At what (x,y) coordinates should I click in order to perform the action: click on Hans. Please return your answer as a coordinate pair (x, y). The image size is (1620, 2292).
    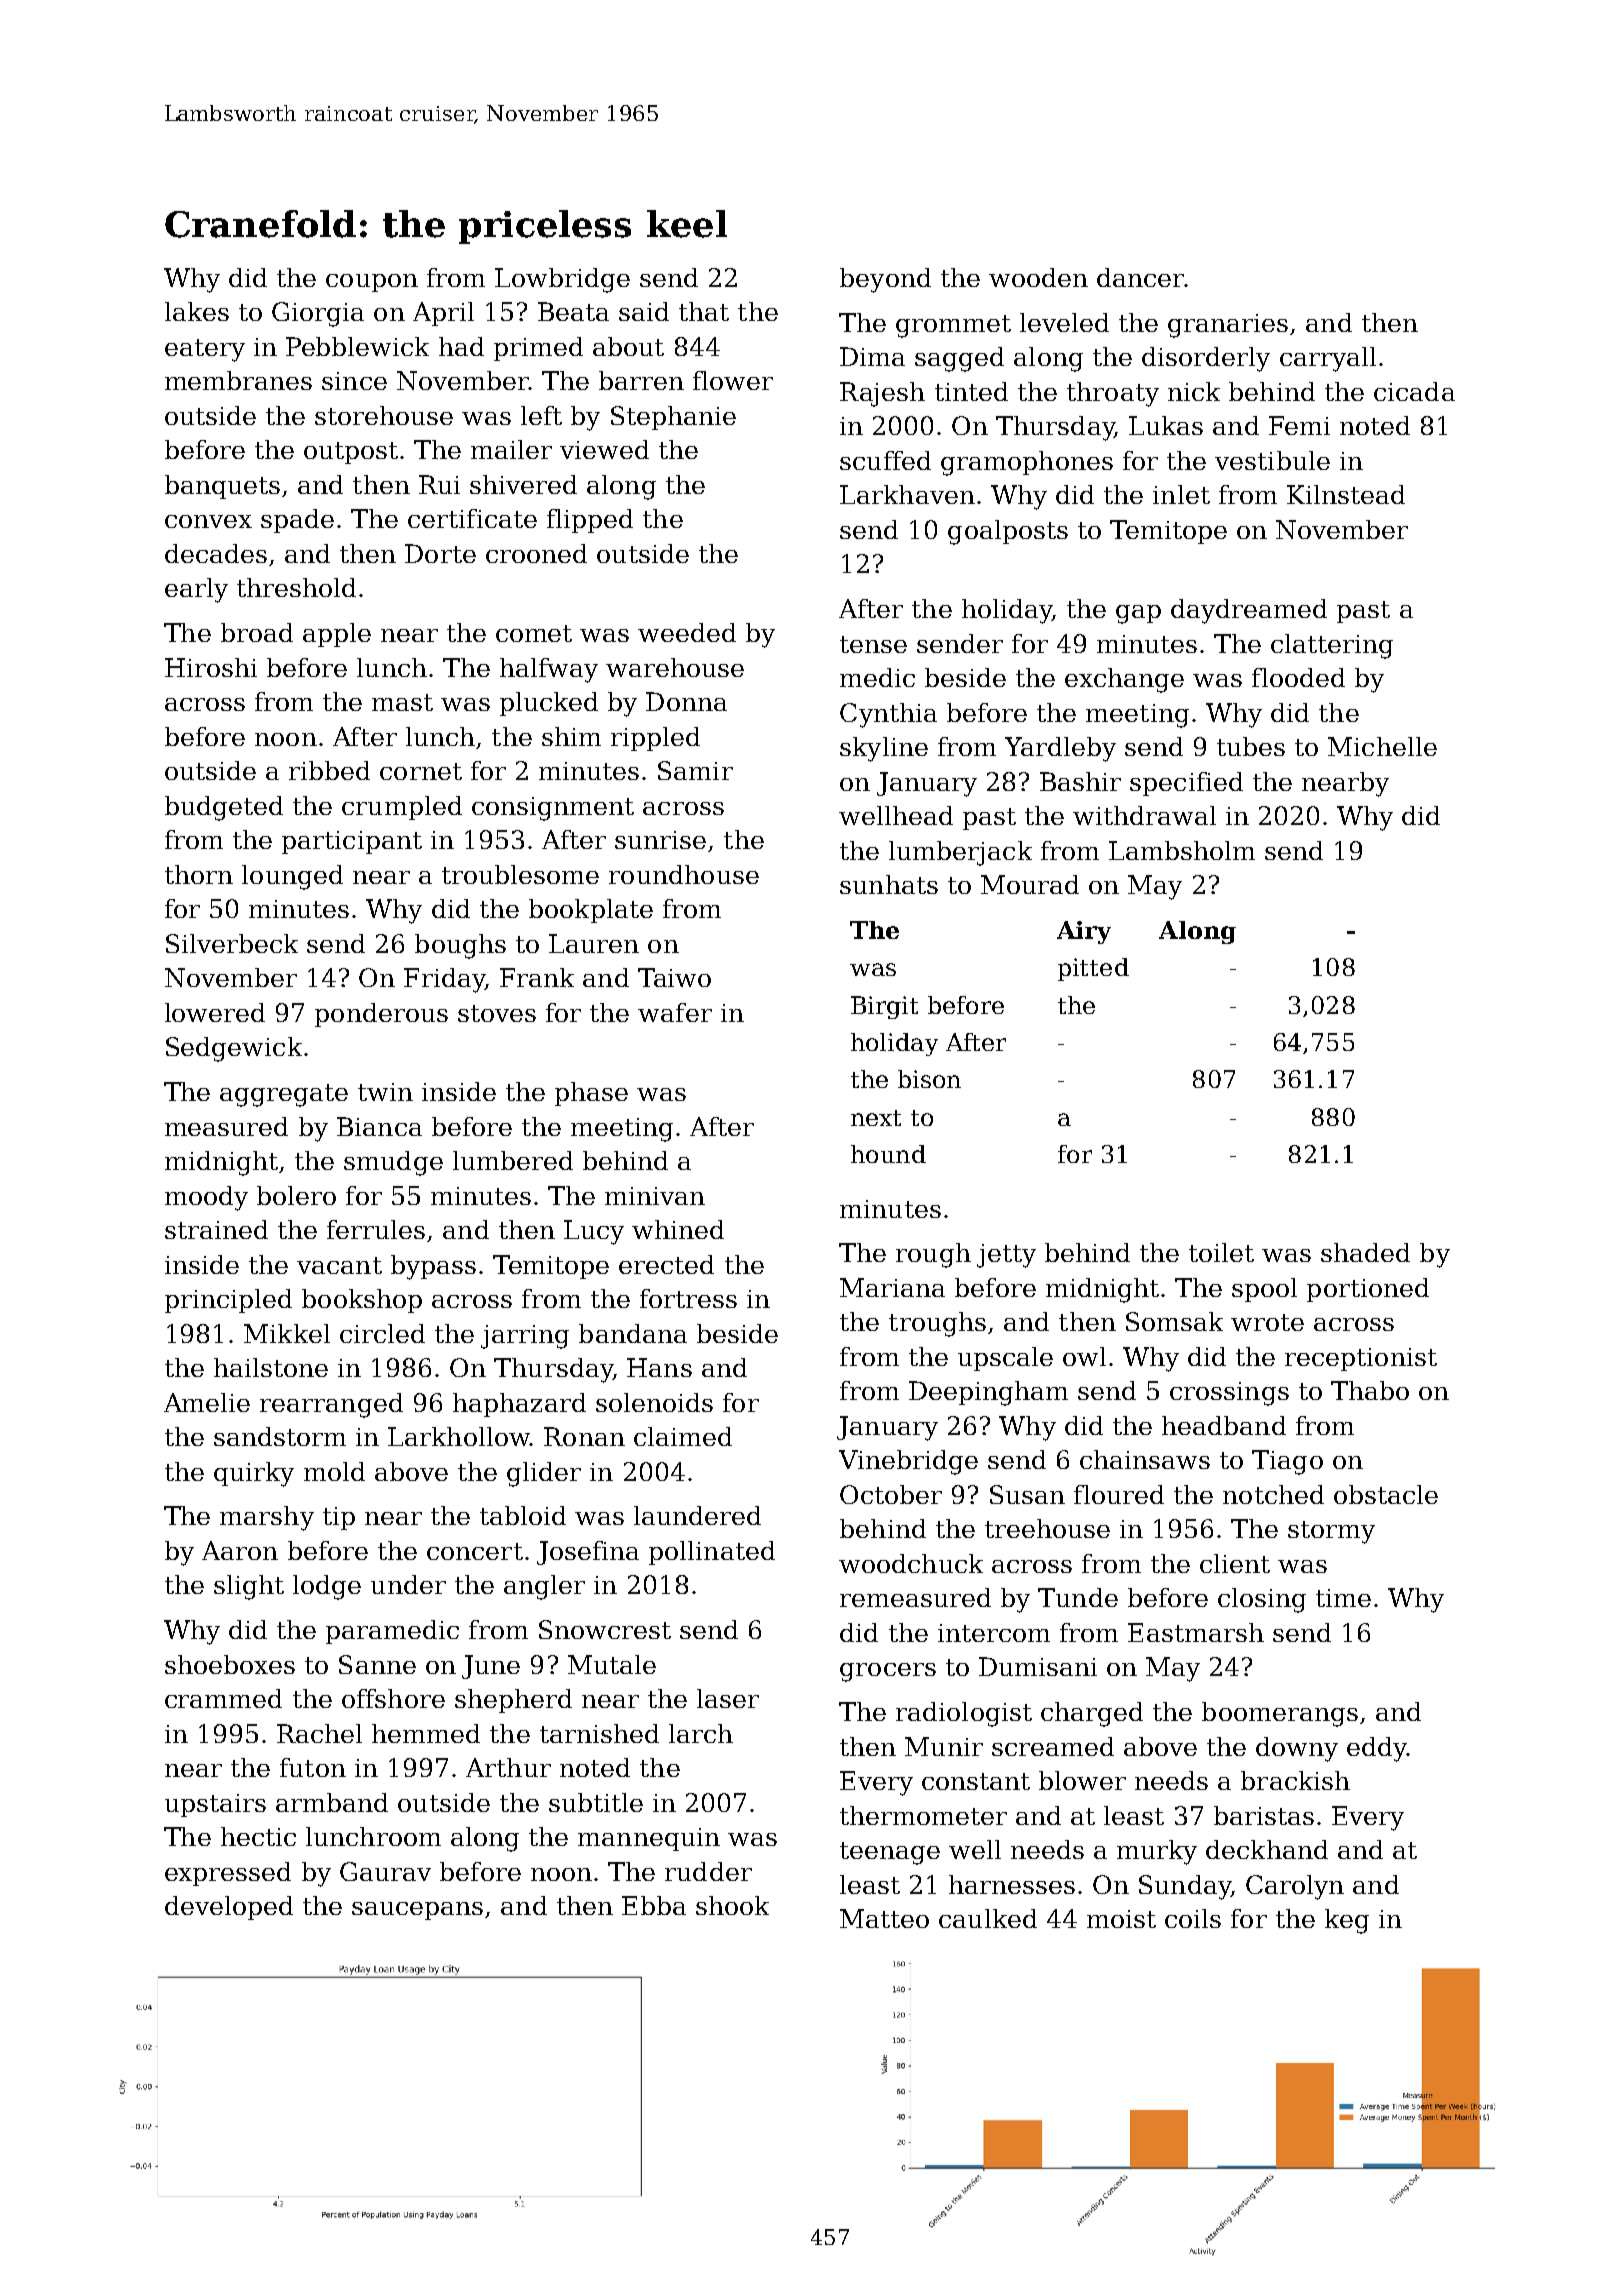
    Looking at the image, I should click on (659, 1367).
